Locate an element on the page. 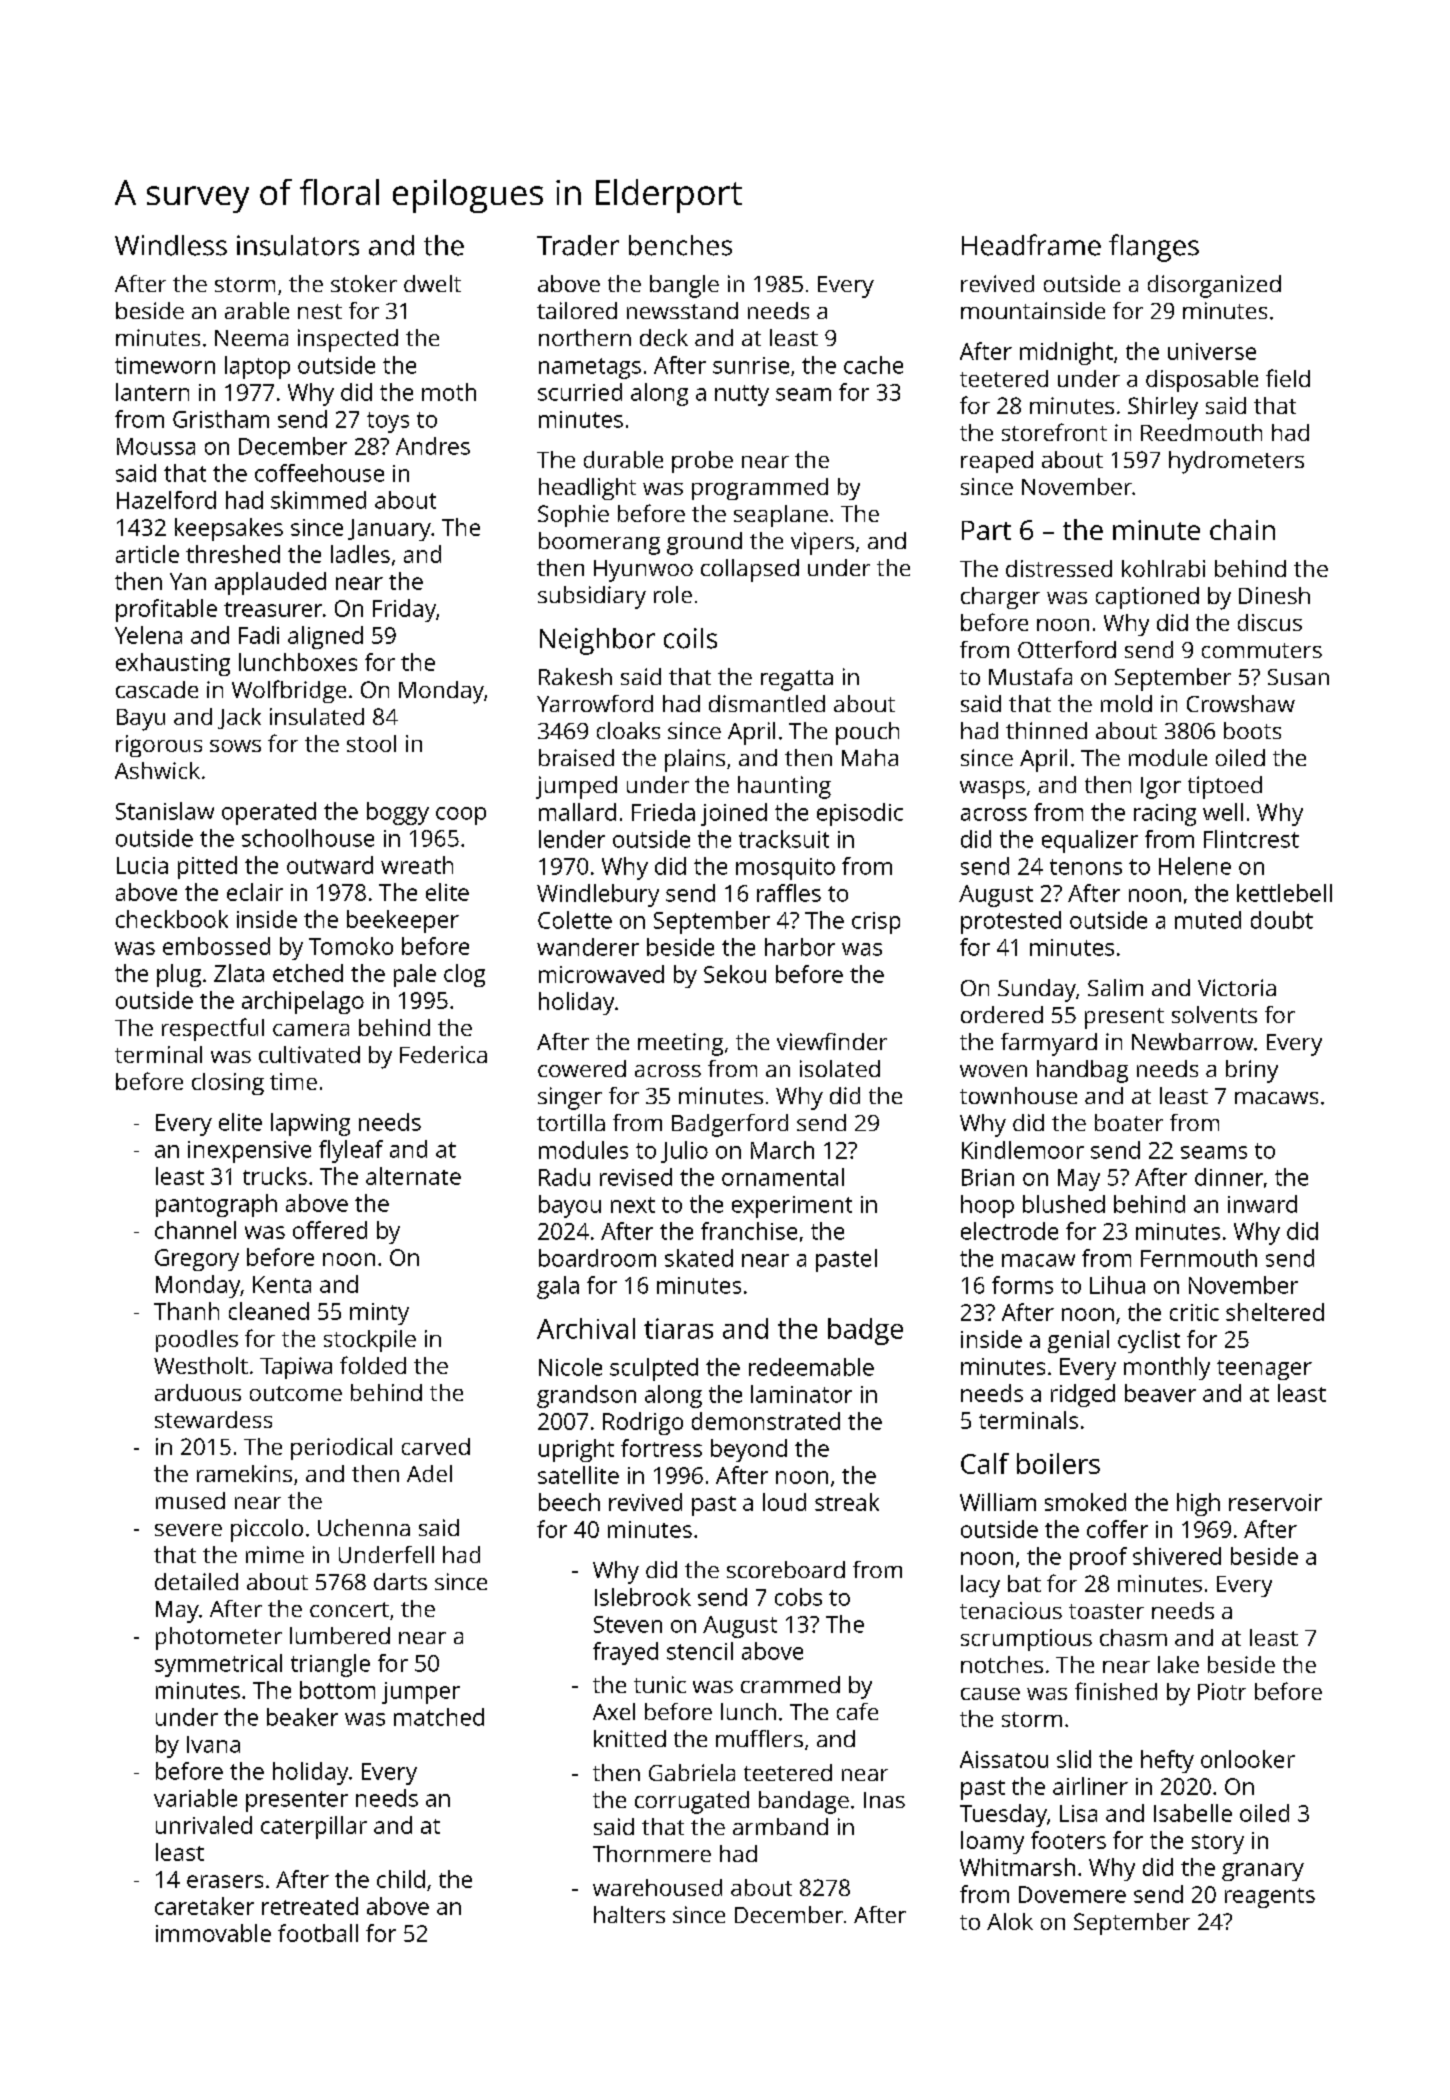 This page has height=2100, width=1450. carved is located at coordinates (436, 1446).
